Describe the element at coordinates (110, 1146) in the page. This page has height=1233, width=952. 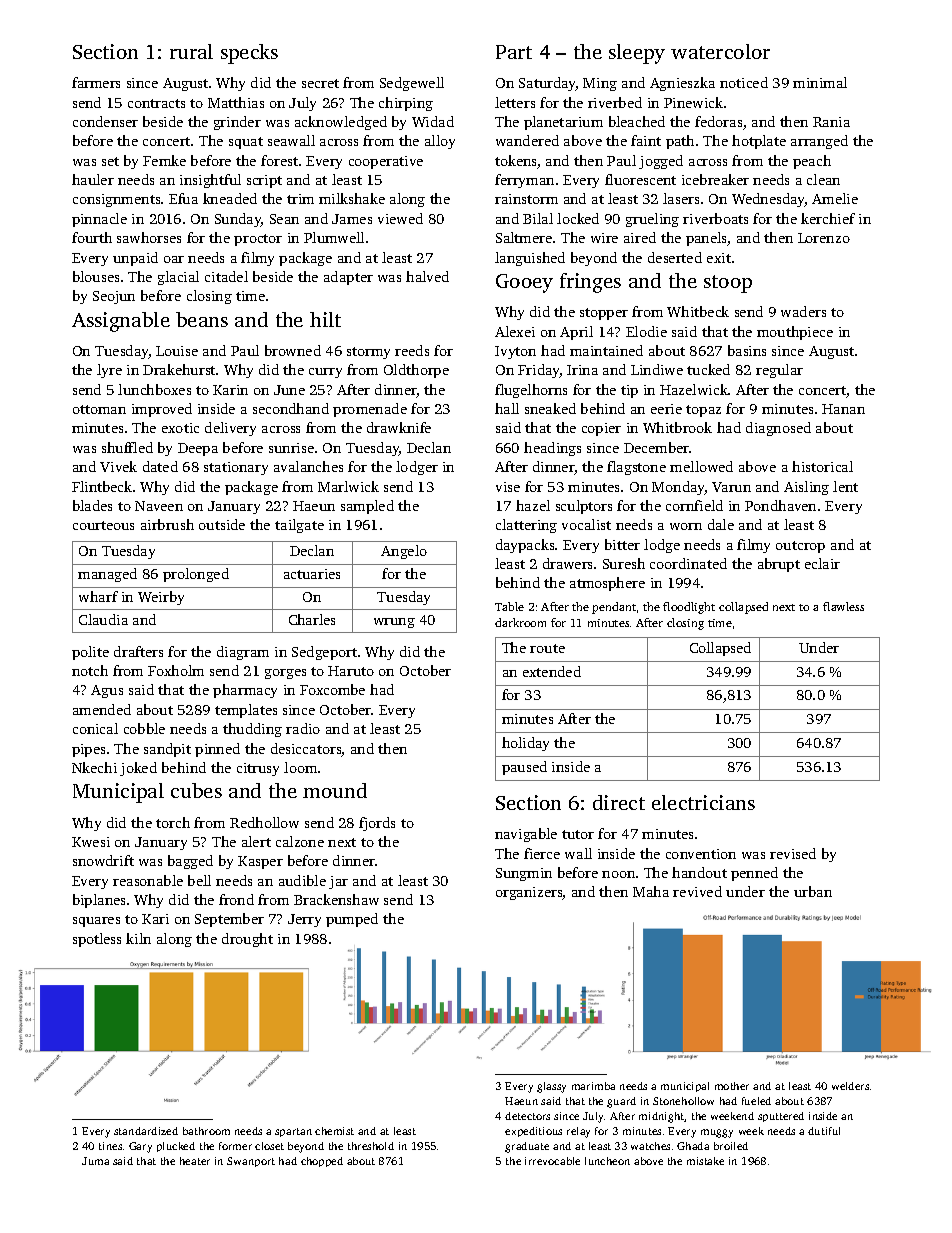
I see `tines` at that location.
